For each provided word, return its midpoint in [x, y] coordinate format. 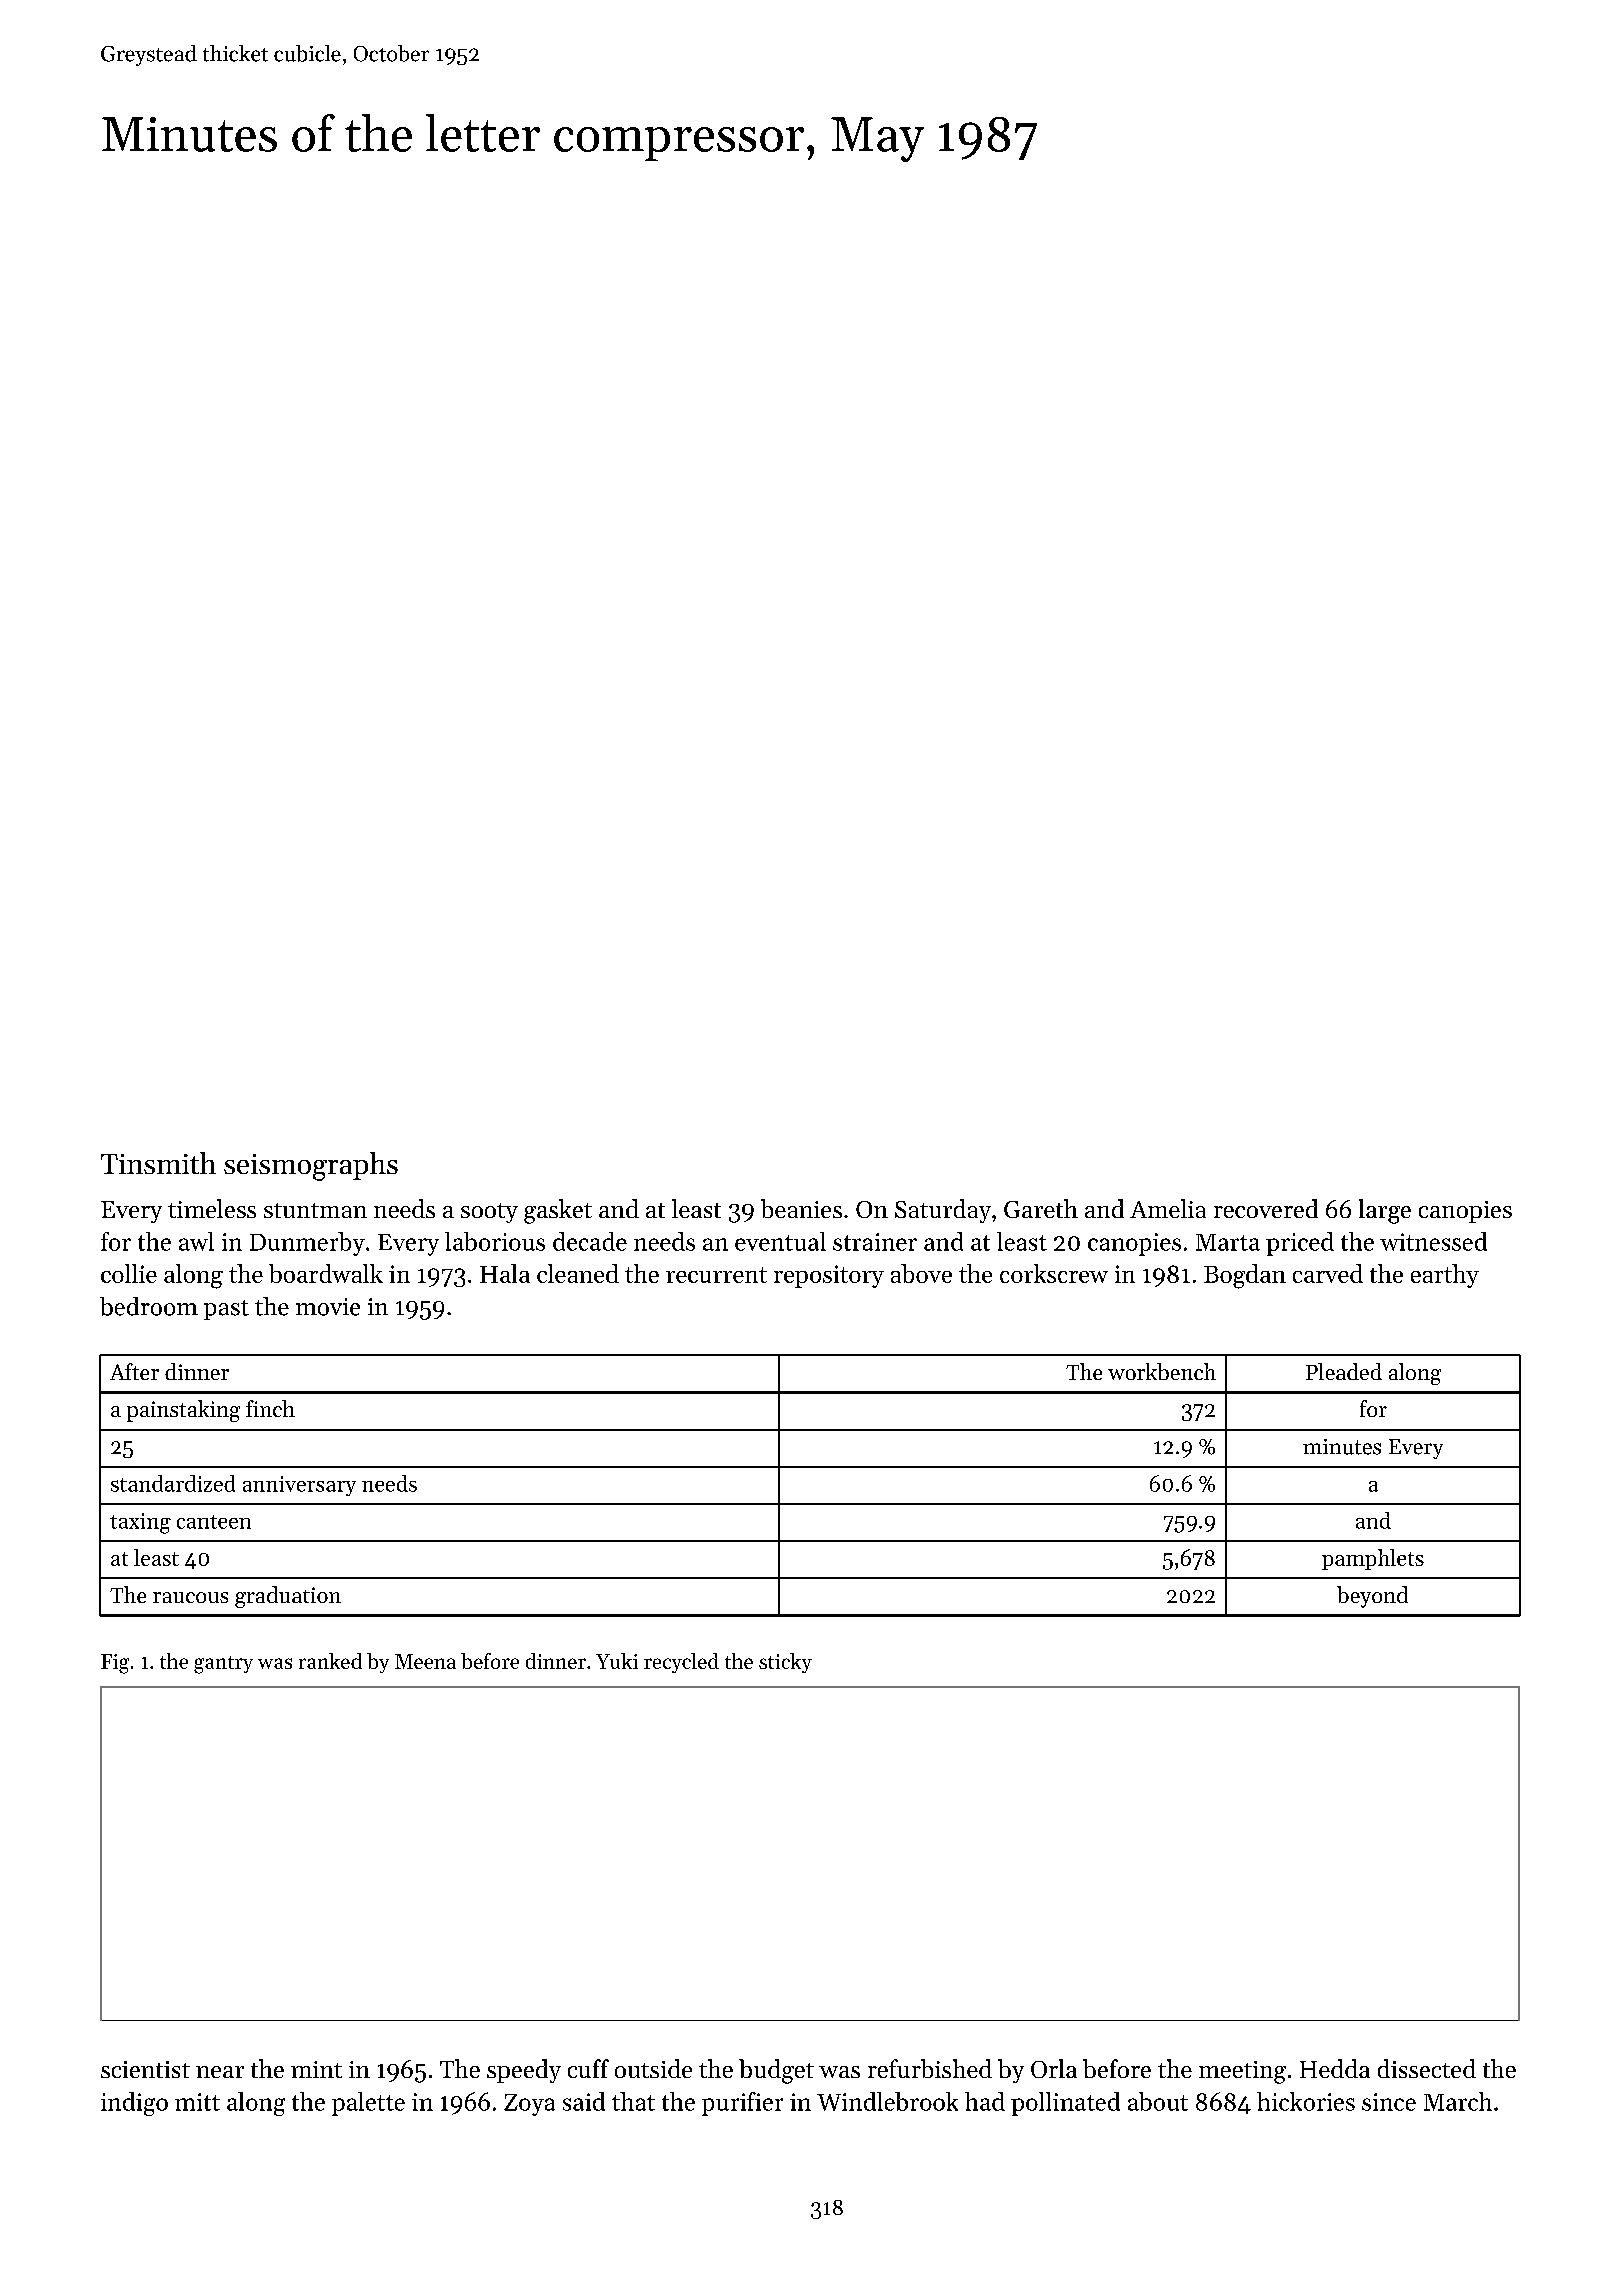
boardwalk [326, 1273]
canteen [214, 1522]
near [220, 2072]
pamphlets [1373, 1559]
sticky [785, 1663]
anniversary [299, 1486]
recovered [1266, 1208]
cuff [588, 2068]
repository [829, 1276]
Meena [425, 1661]
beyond [1372, 1597]
